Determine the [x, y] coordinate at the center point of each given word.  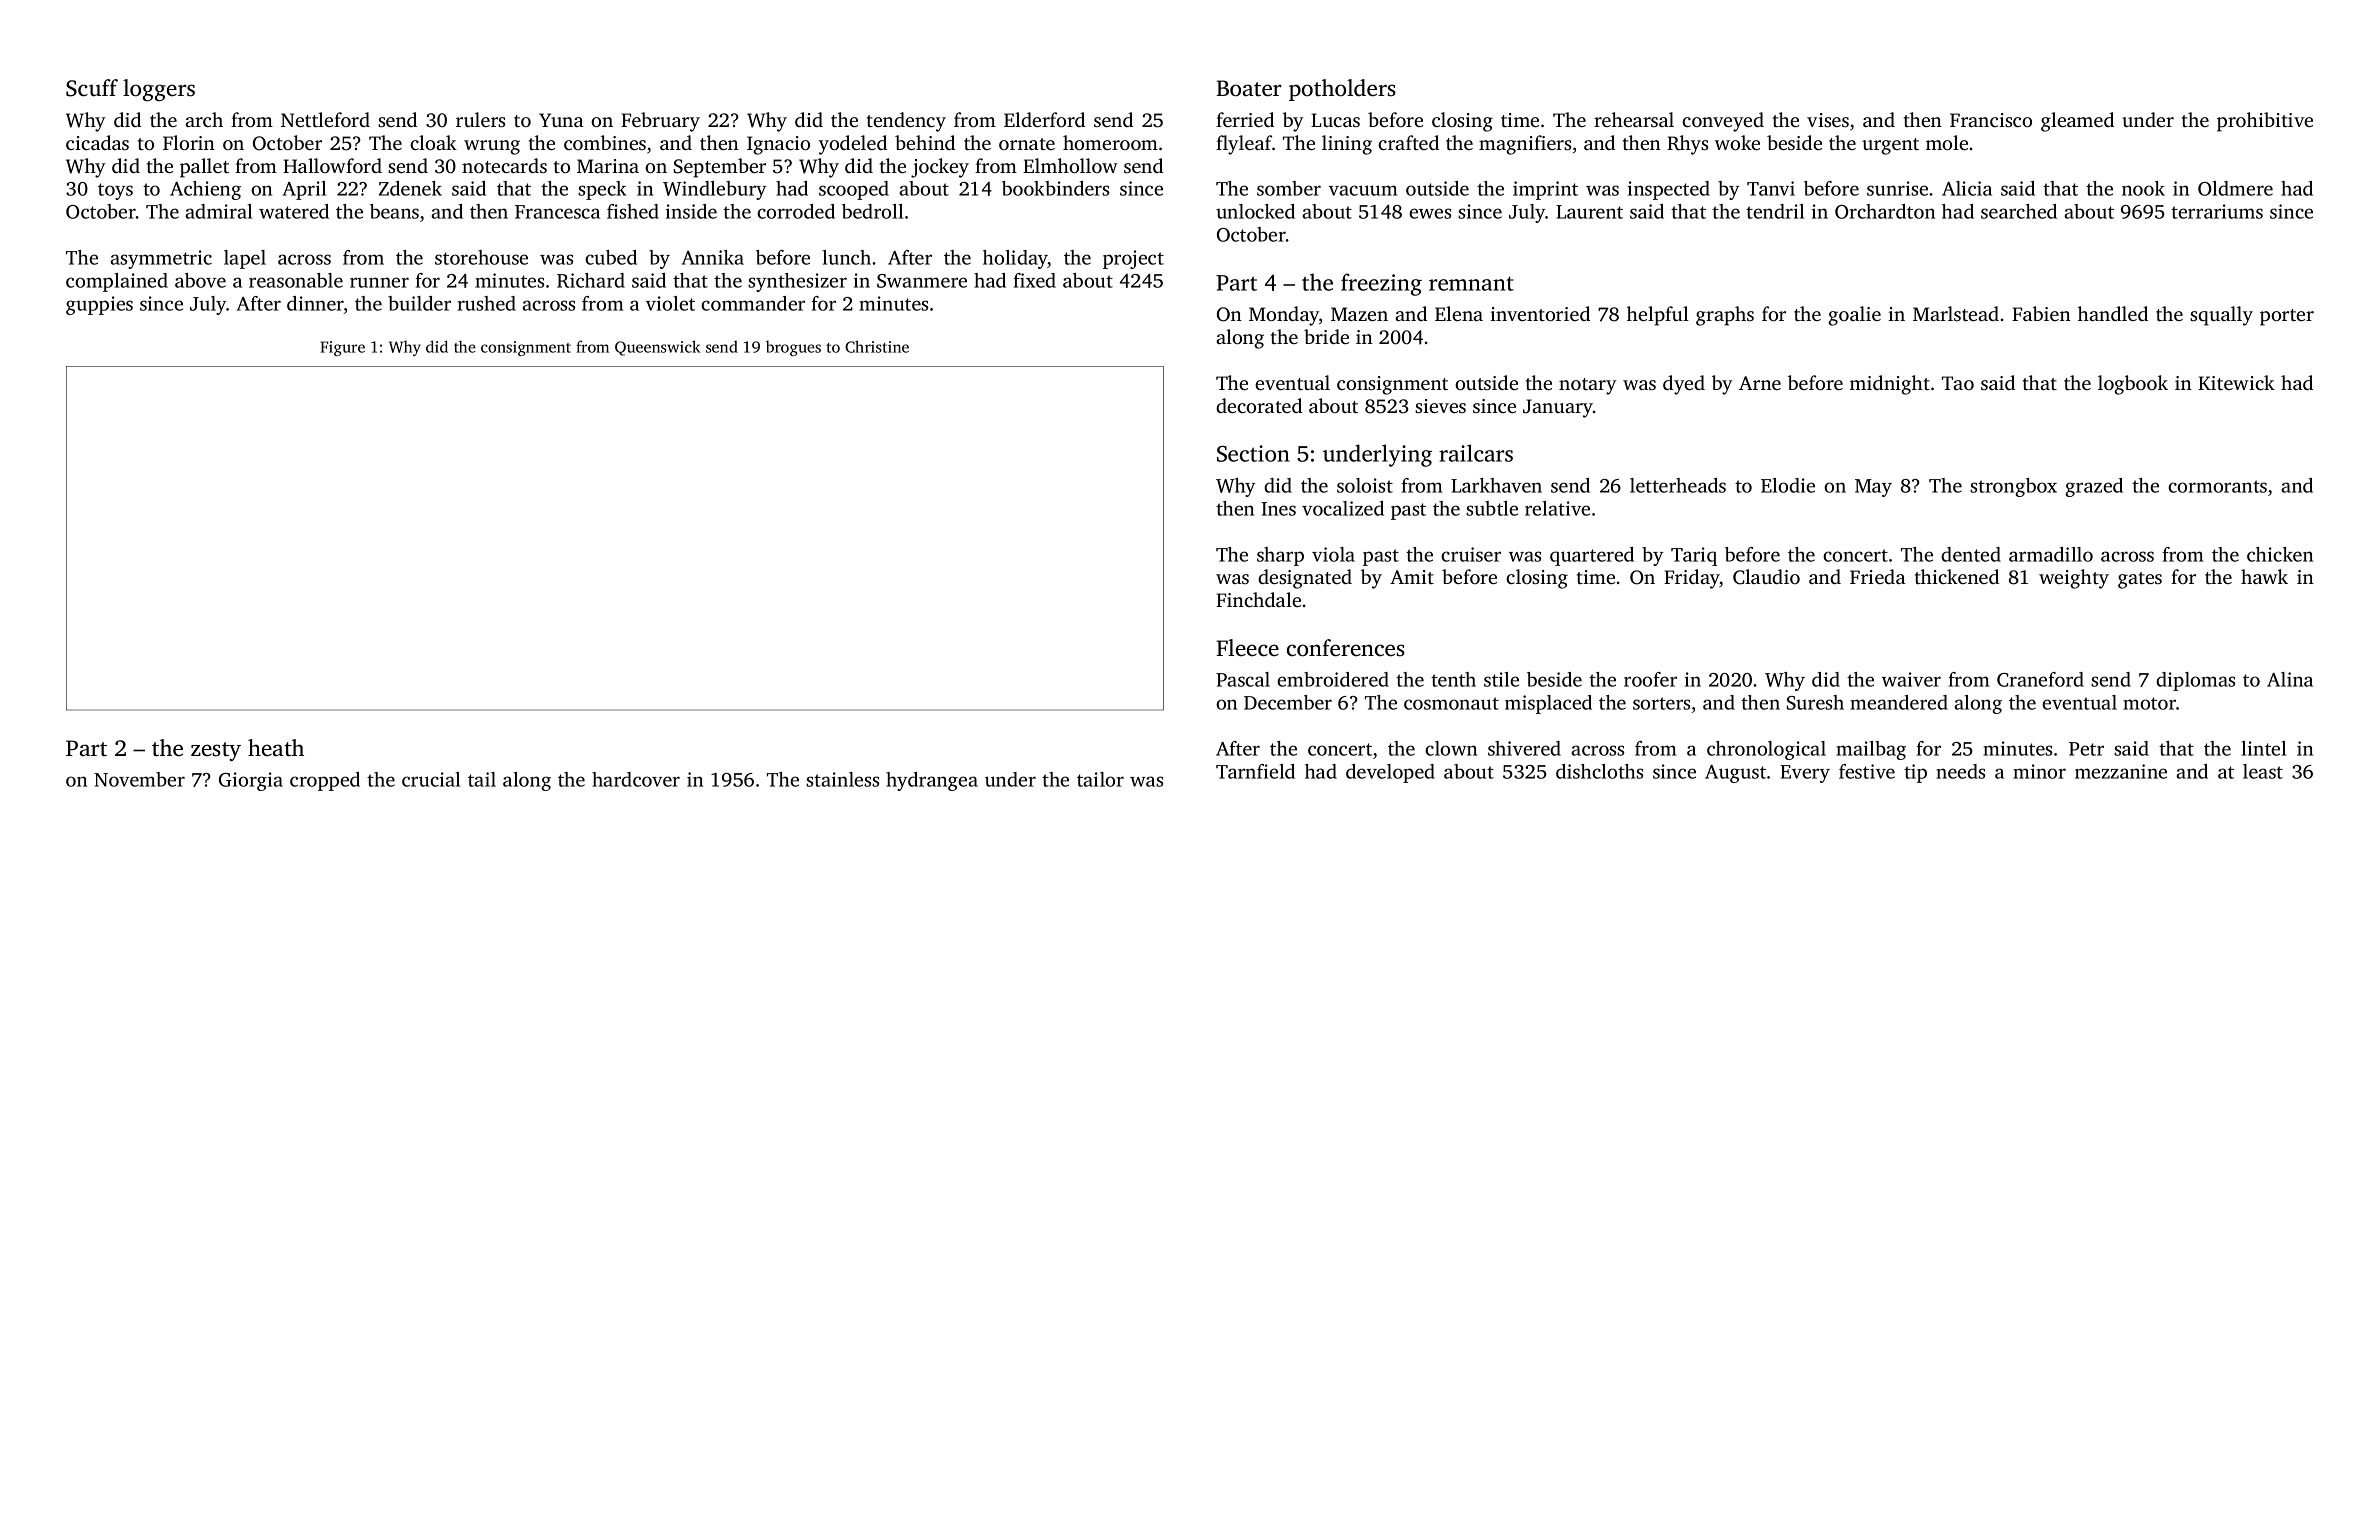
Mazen [1359, 314]
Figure [343, 348]
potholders [1342, 90]
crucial [431, 779]
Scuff [92, 88]
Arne [1760, 383]
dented [1971, 554]
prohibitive [2265, 122]
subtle [1492, 508]
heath [276, 748]
